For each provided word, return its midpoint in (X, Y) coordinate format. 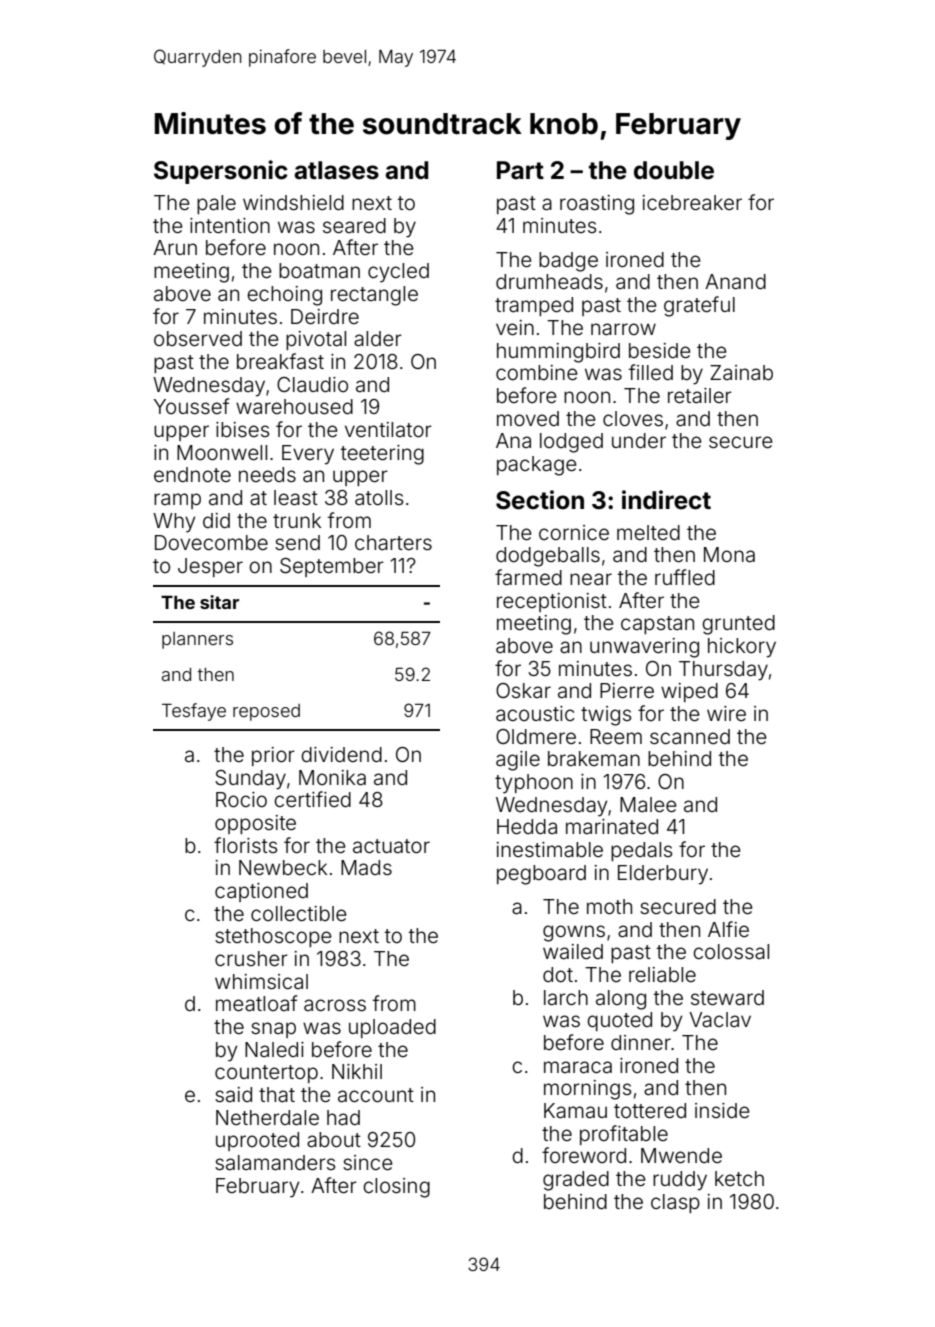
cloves (633, 418)
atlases (336, 170)
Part (520, 170)
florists (245, 845)
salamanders (275, 1162)
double (674, 170)
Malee (648, 804)
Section (540, 500)
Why (174, 523)
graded (576, 1181)
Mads (366, 867)
